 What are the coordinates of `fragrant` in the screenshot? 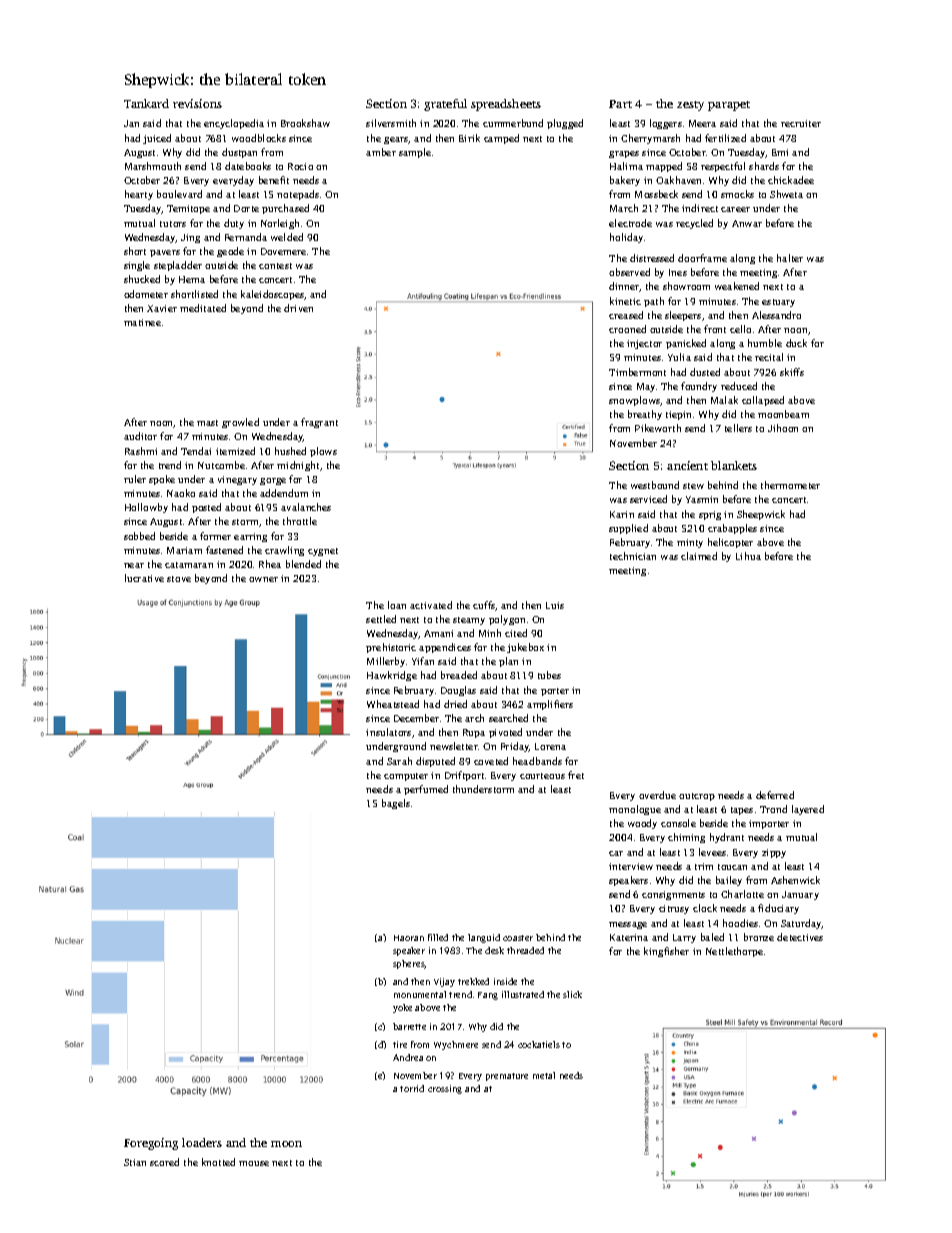 It's located at (319, 423).
